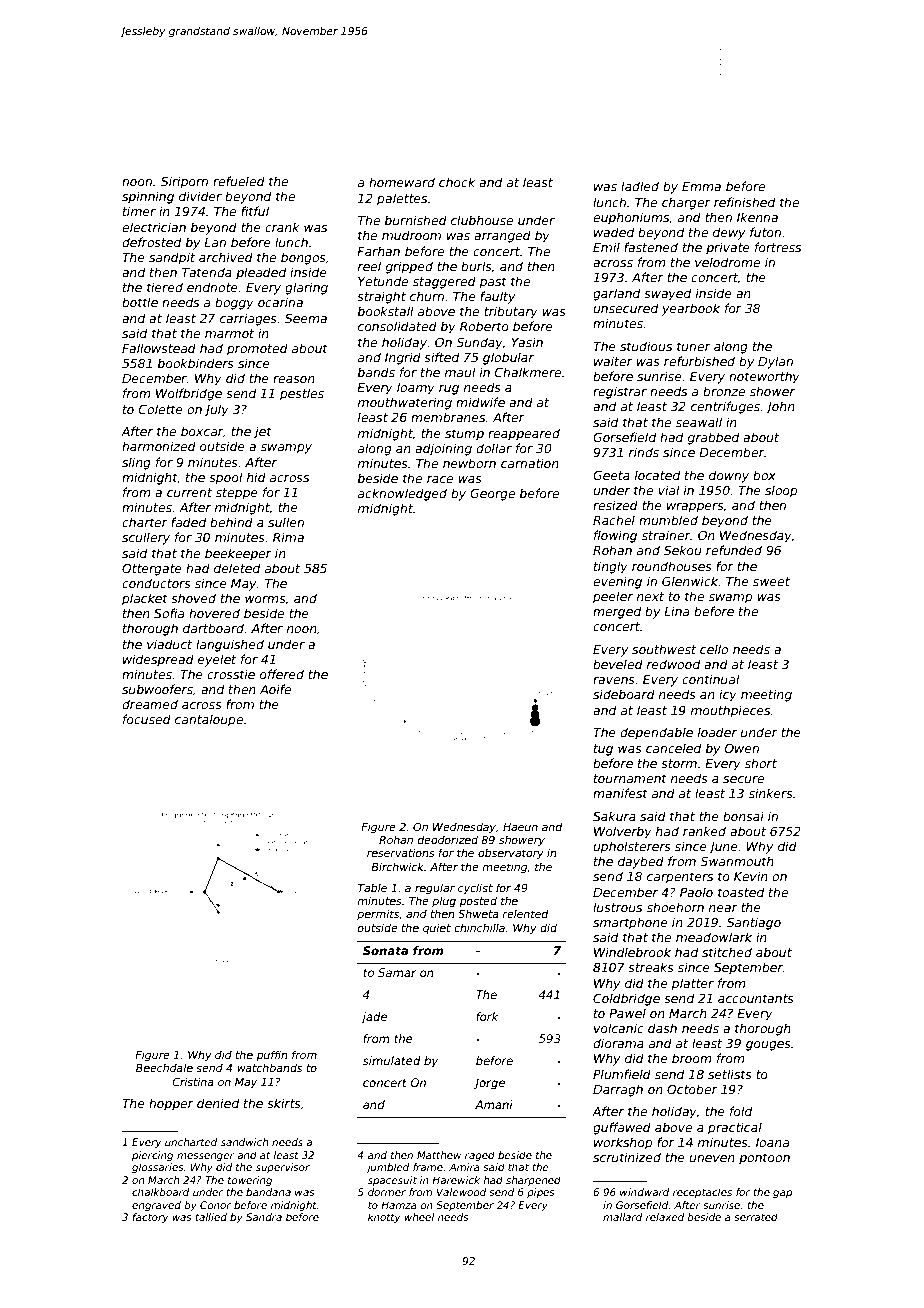 Image resolution: width=924 pixels, height=1308 pixels. What do you see at coordinates (775, 362) in the screenshot?
I see `Dylan` at bounding box center [775, 362].
